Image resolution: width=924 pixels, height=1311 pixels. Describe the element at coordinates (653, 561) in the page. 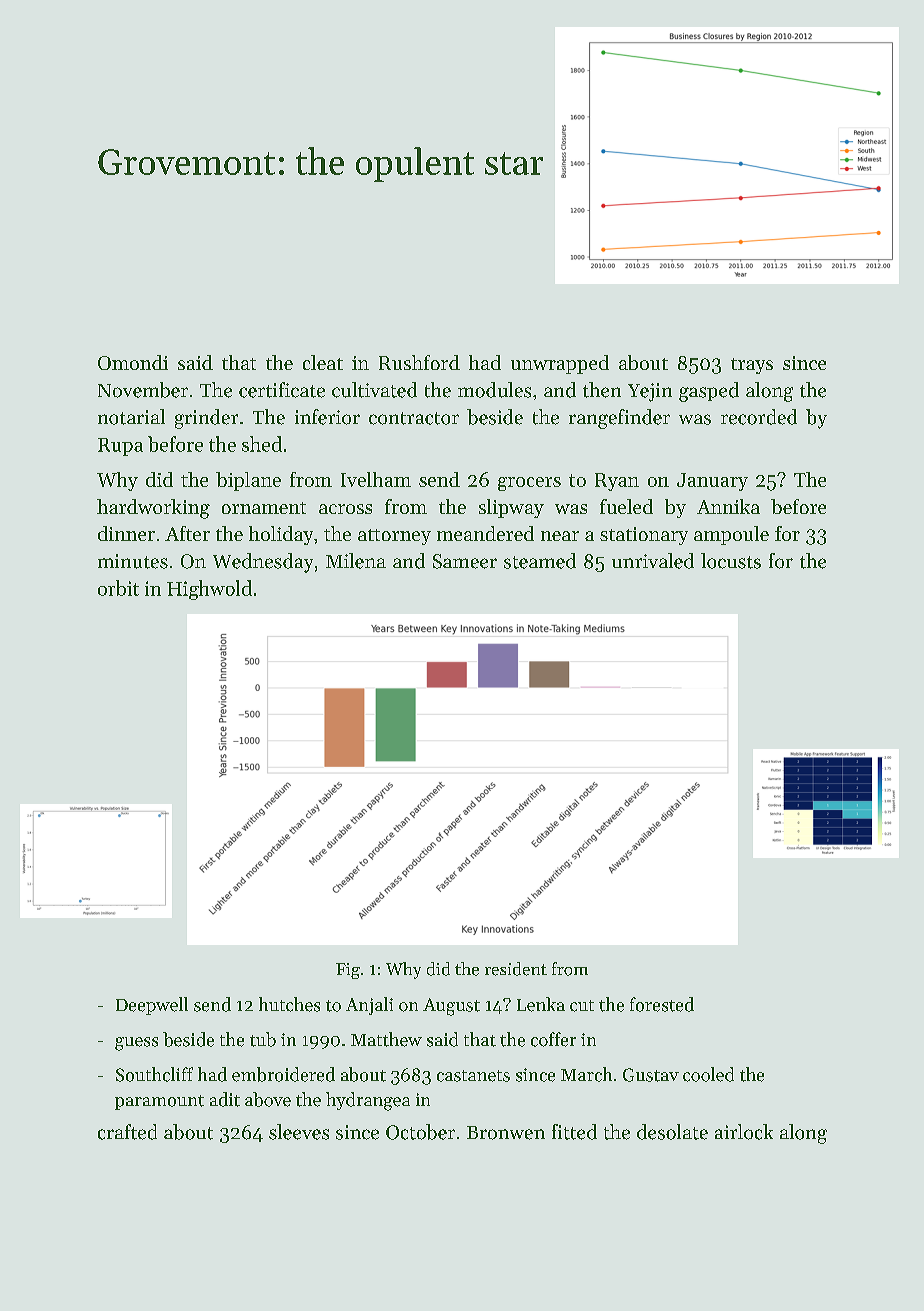

I see `unrivaled` at that location.
